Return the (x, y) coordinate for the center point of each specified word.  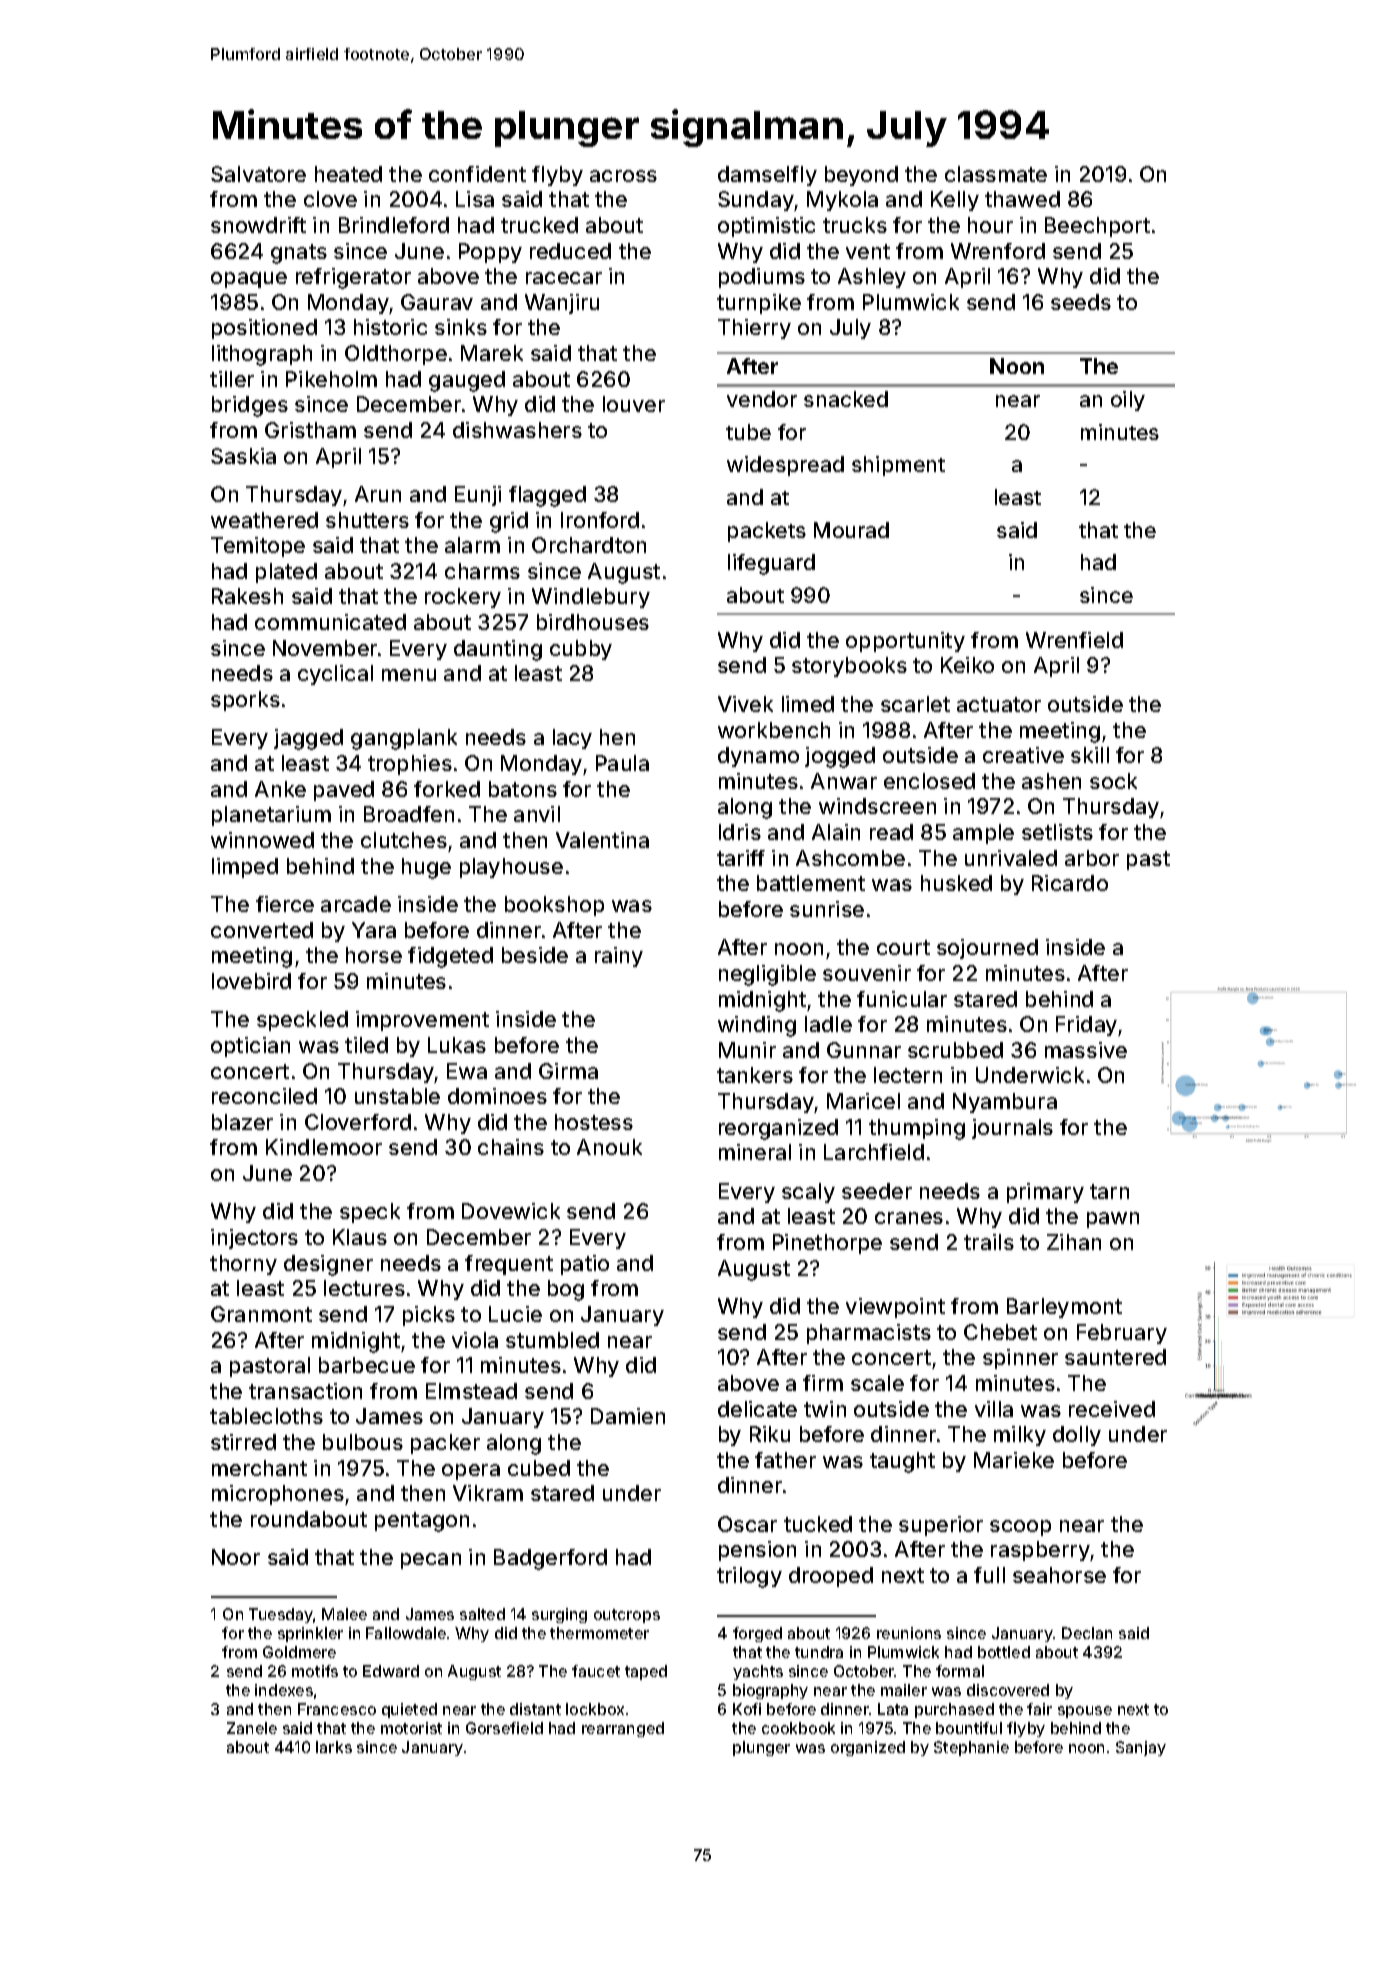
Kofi (747, 1709)
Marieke (1014, 1460)
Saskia (243, 456)
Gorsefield (504, 1728)
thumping (917, 1129)
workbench (774, 730)
